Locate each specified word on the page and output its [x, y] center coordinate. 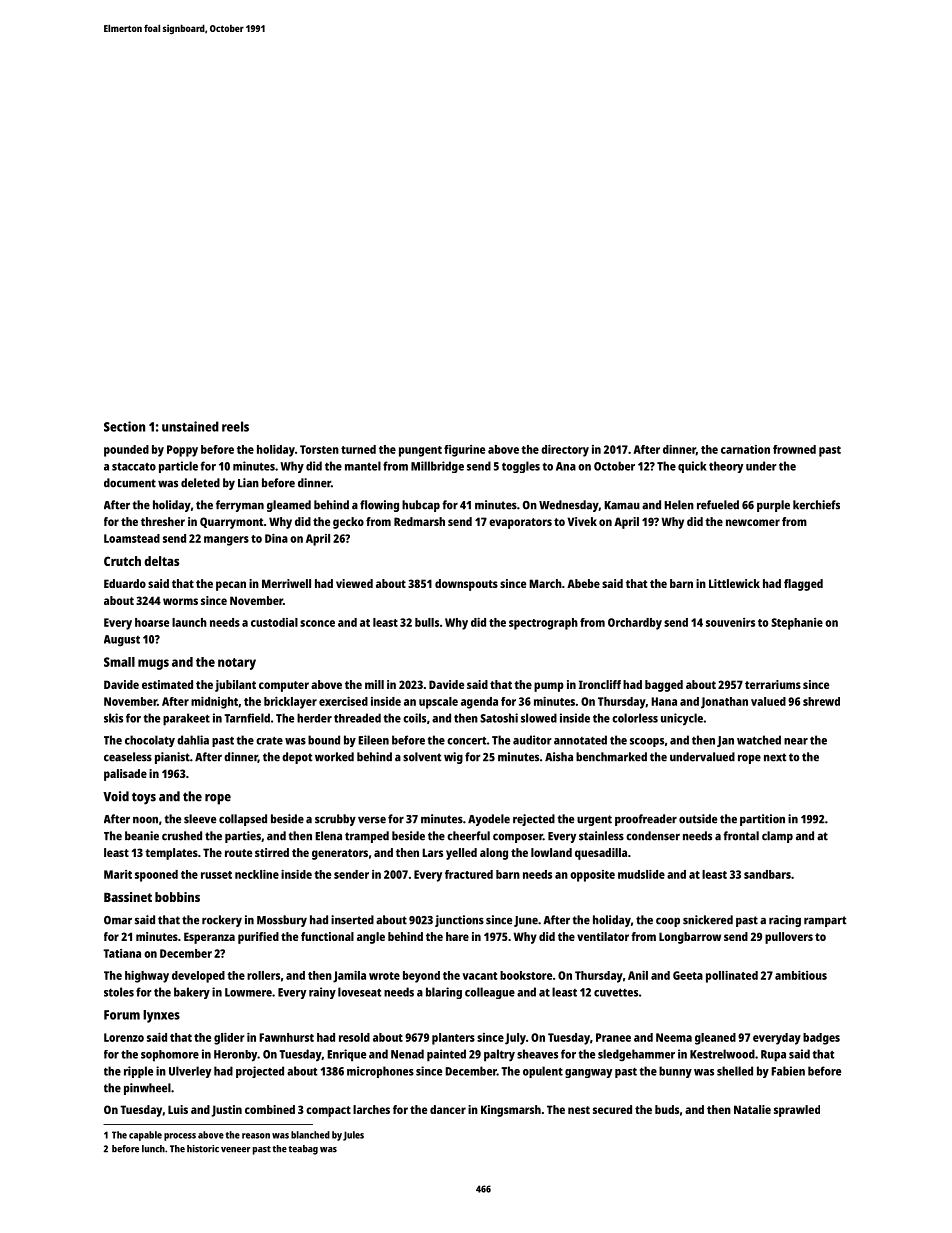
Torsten [319, 449]
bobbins [177, 897]
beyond [421, 977]
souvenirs [730, 622]
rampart [825, 921]
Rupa [773, 1056]
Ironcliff [600, 684]
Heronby [236, 1056]
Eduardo [125, 583]
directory [565, 451]
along [494, 854]
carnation [745, 449]
